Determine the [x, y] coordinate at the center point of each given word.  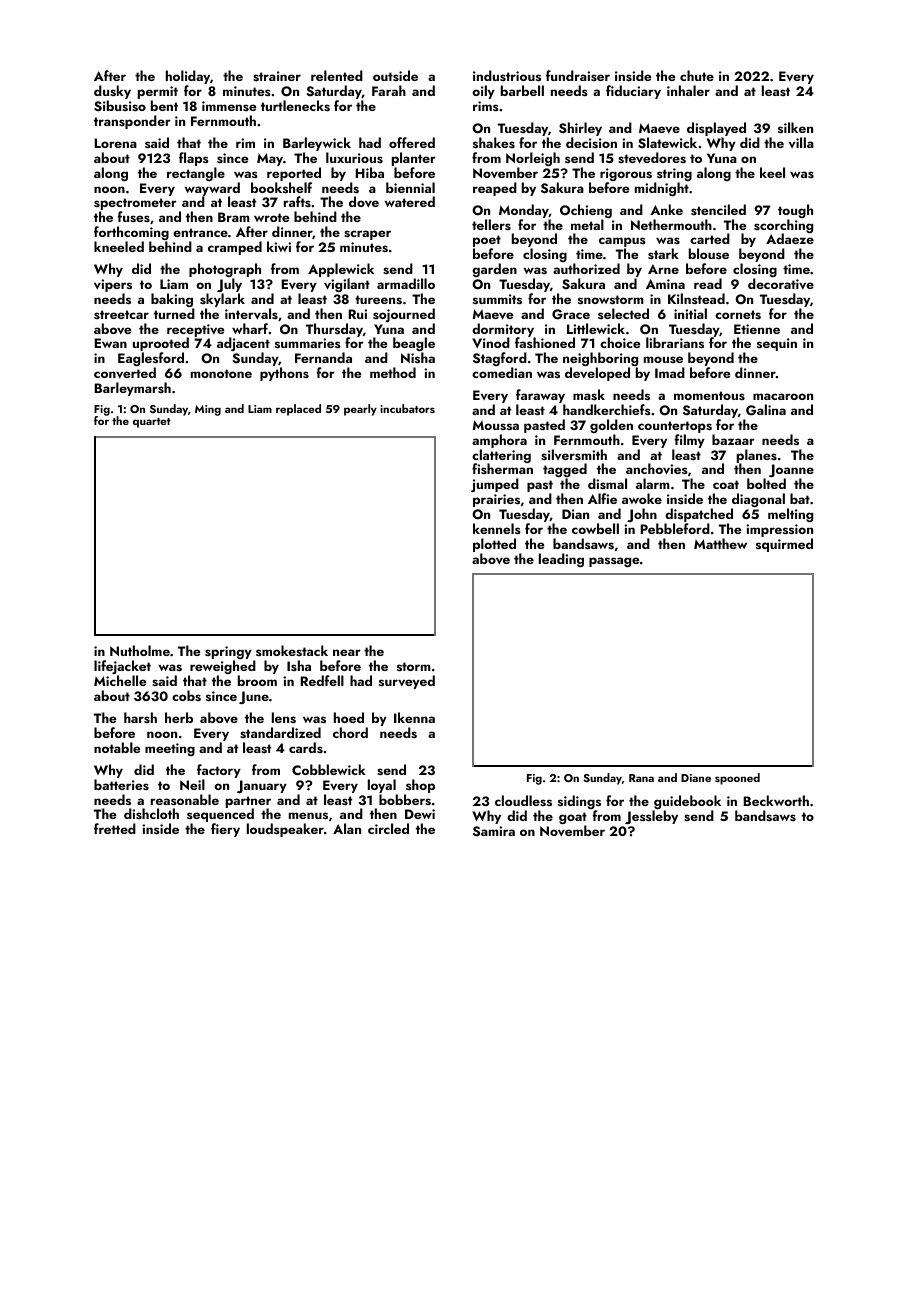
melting [790, 515]
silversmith [574, 455]
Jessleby [651, 817]
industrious [507, 76]
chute [697, 75]
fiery [225, 830]
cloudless [523, 801]
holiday [188, 77]
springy [229, 653]
